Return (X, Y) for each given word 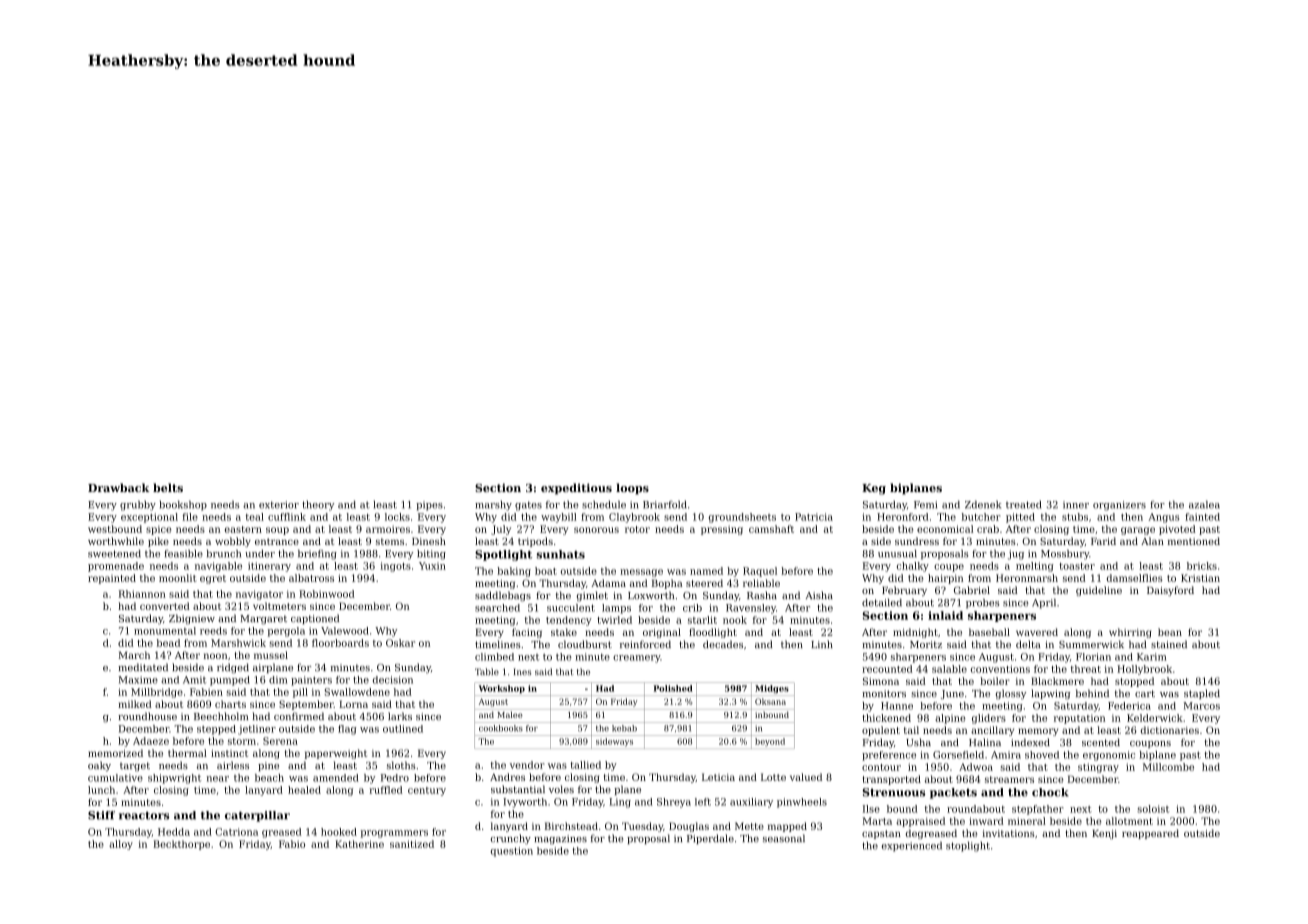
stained (1169, 644)
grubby (138, 505)
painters (311, 681)
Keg (874, 489)
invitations (1008, 833)
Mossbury (1065, 554)
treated (1023, 505)
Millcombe (1168, 767)
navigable (218, 567)
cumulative (115, 778)
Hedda (174, 832)
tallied (585, 765)
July (501, 530)
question (512, 852)
